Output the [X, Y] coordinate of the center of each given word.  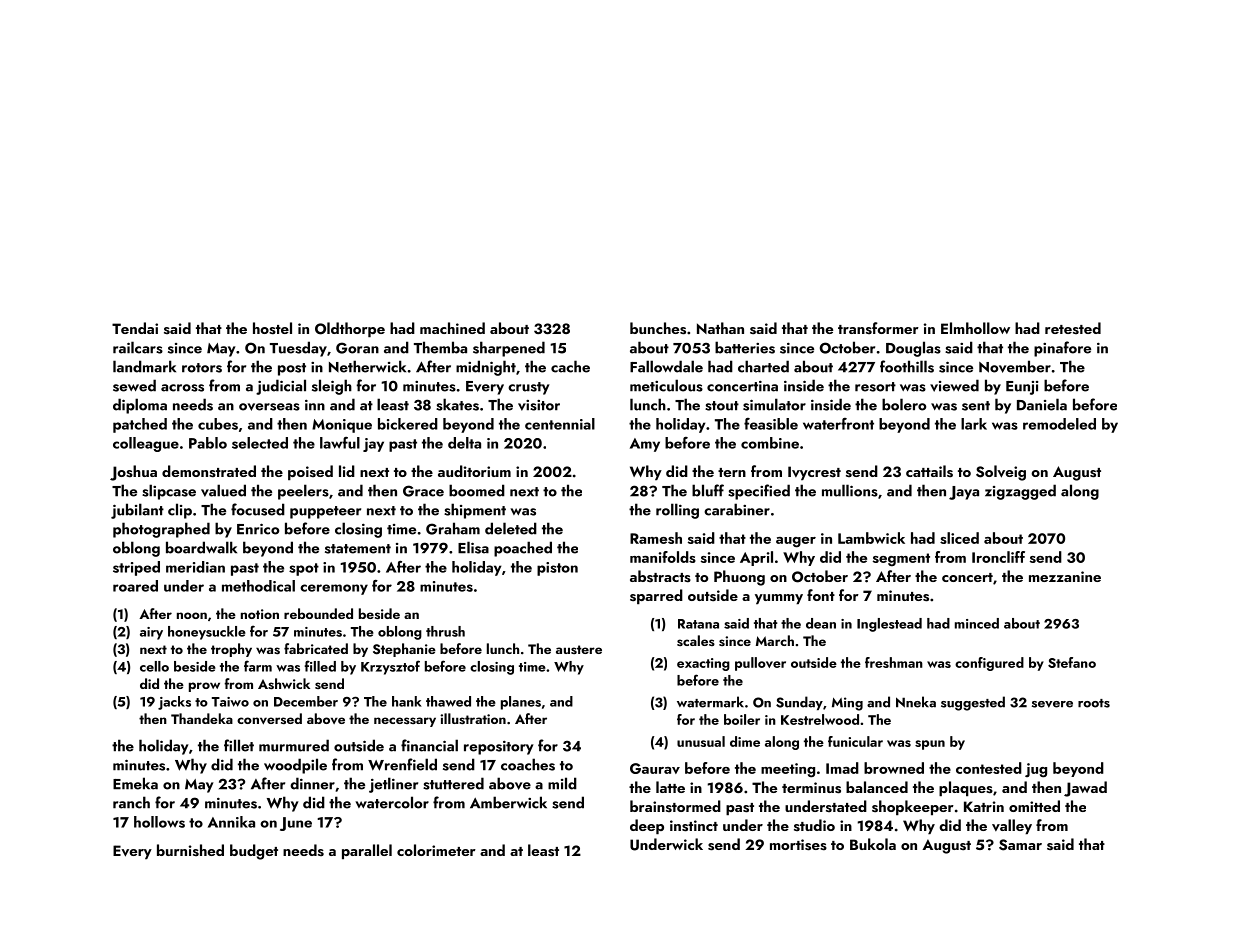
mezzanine [1065, 576]
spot [304, 569]
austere [579, 649]
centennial [560, 424]
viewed [954, 385]
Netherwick [367, 366]
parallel [367, 852]
